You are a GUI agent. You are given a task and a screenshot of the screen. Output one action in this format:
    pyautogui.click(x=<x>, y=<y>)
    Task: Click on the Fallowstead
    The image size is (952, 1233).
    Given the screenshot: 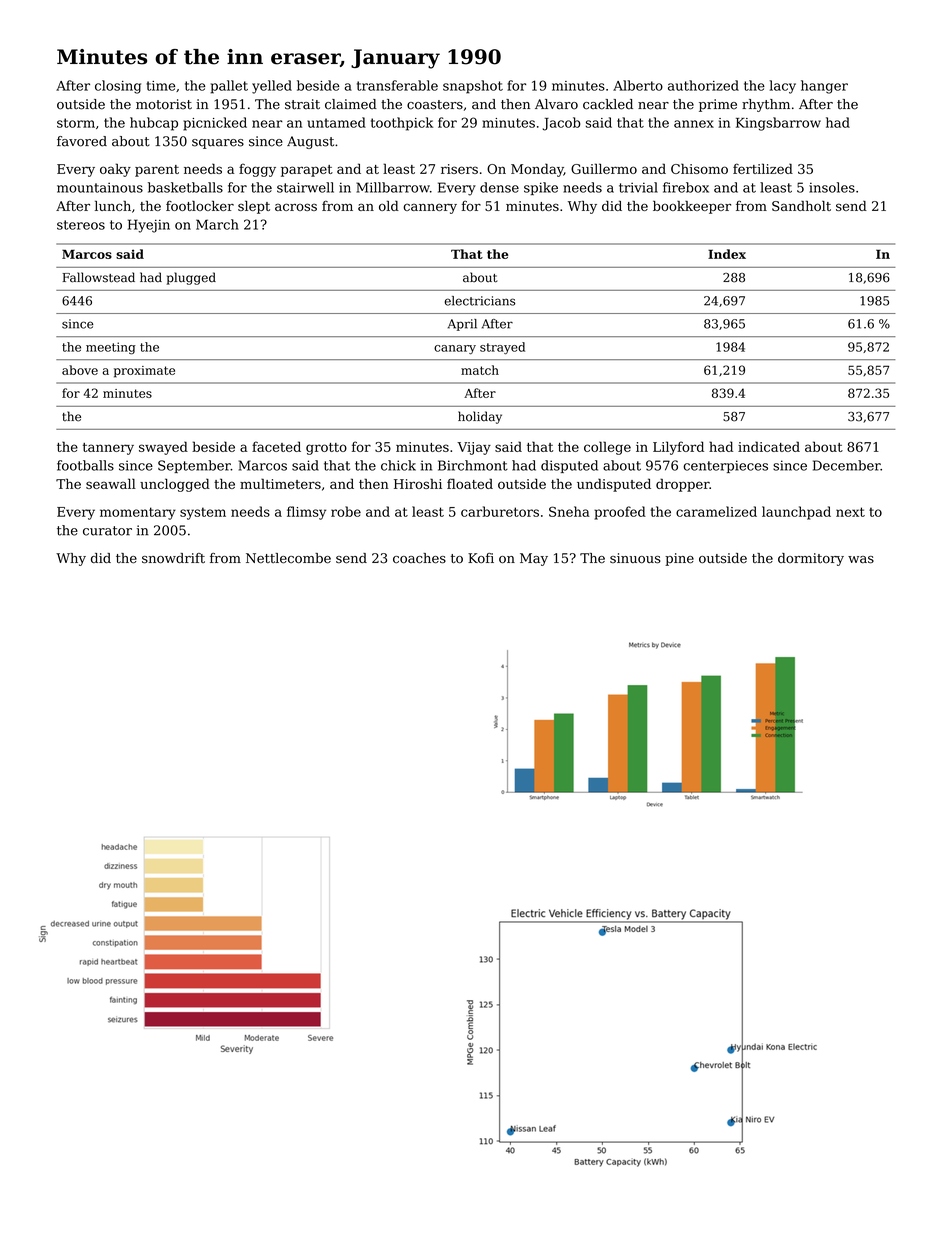 What is the action you would take?
    pyautogui.click(x=98, y=277)
